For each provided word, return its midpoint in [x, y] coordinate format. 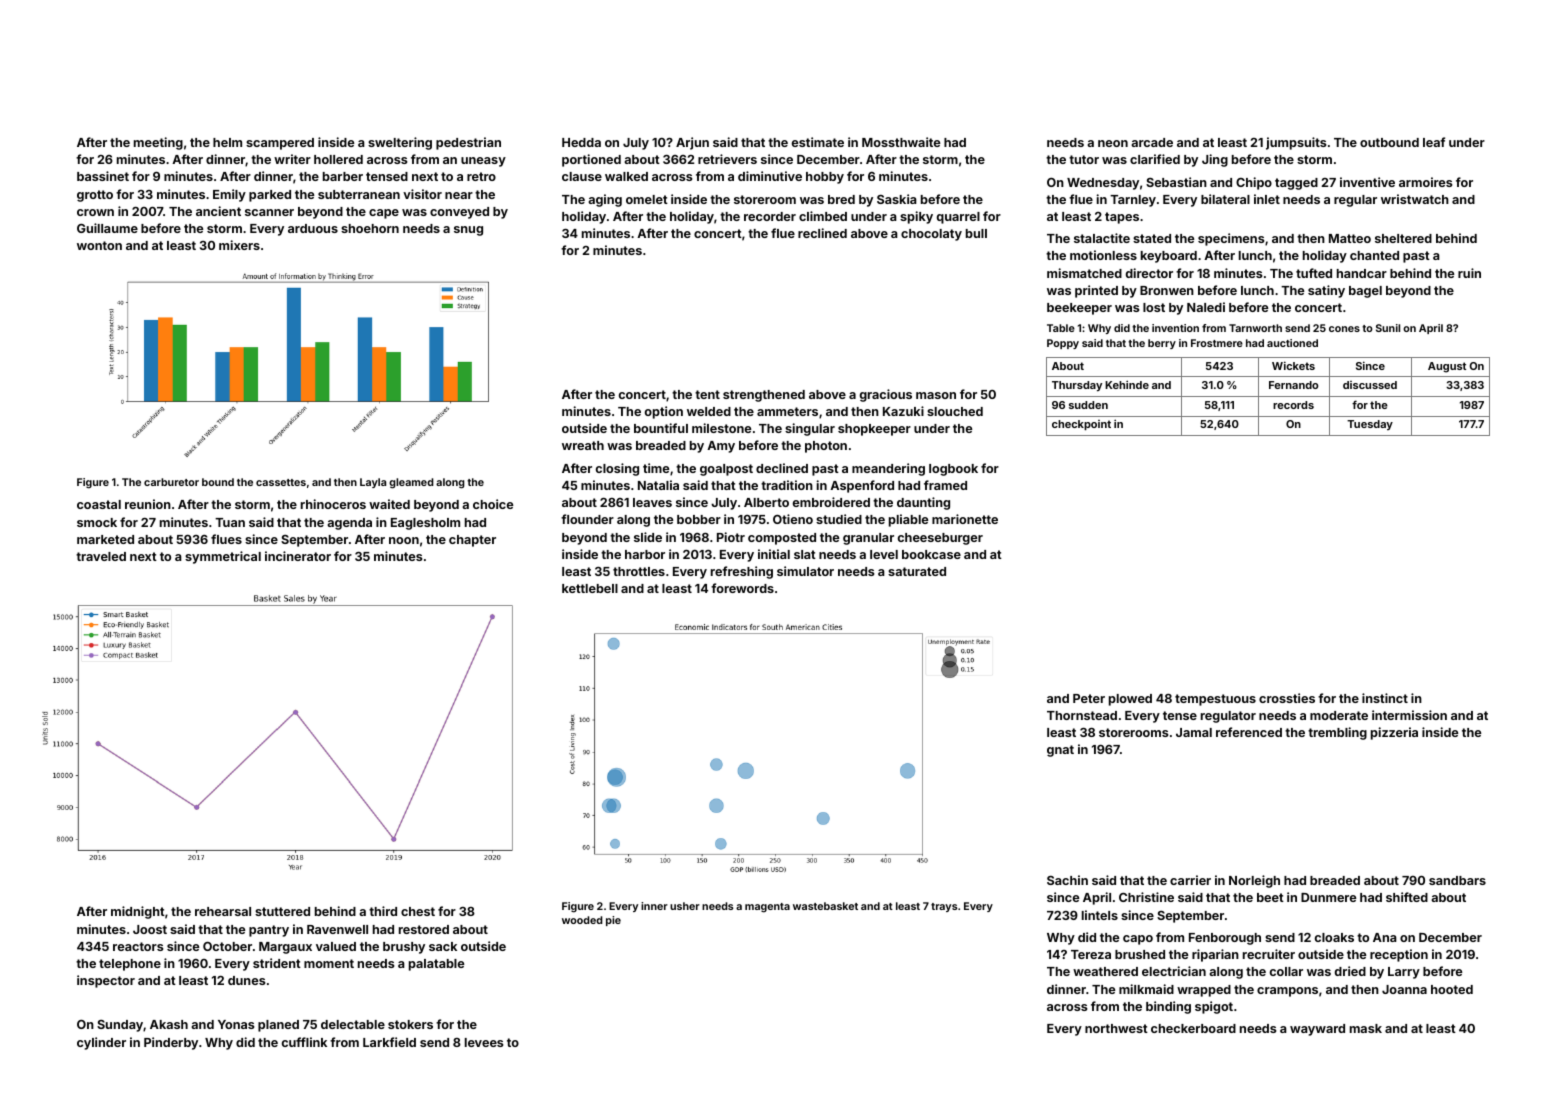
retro [481, 176]
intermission [1409, 715]
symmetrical [223, 557]
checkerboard [1193, 1028]
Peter [1089, 698]
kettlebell [590, 588]
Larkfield [389, 1042]
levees [484, 1042]
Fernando [1293, 385]
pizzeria [1394, 733]
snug [468, 231]
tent [707, 394]
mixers [239, 245]
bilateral [1225, 199]
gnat [1060, 751]
